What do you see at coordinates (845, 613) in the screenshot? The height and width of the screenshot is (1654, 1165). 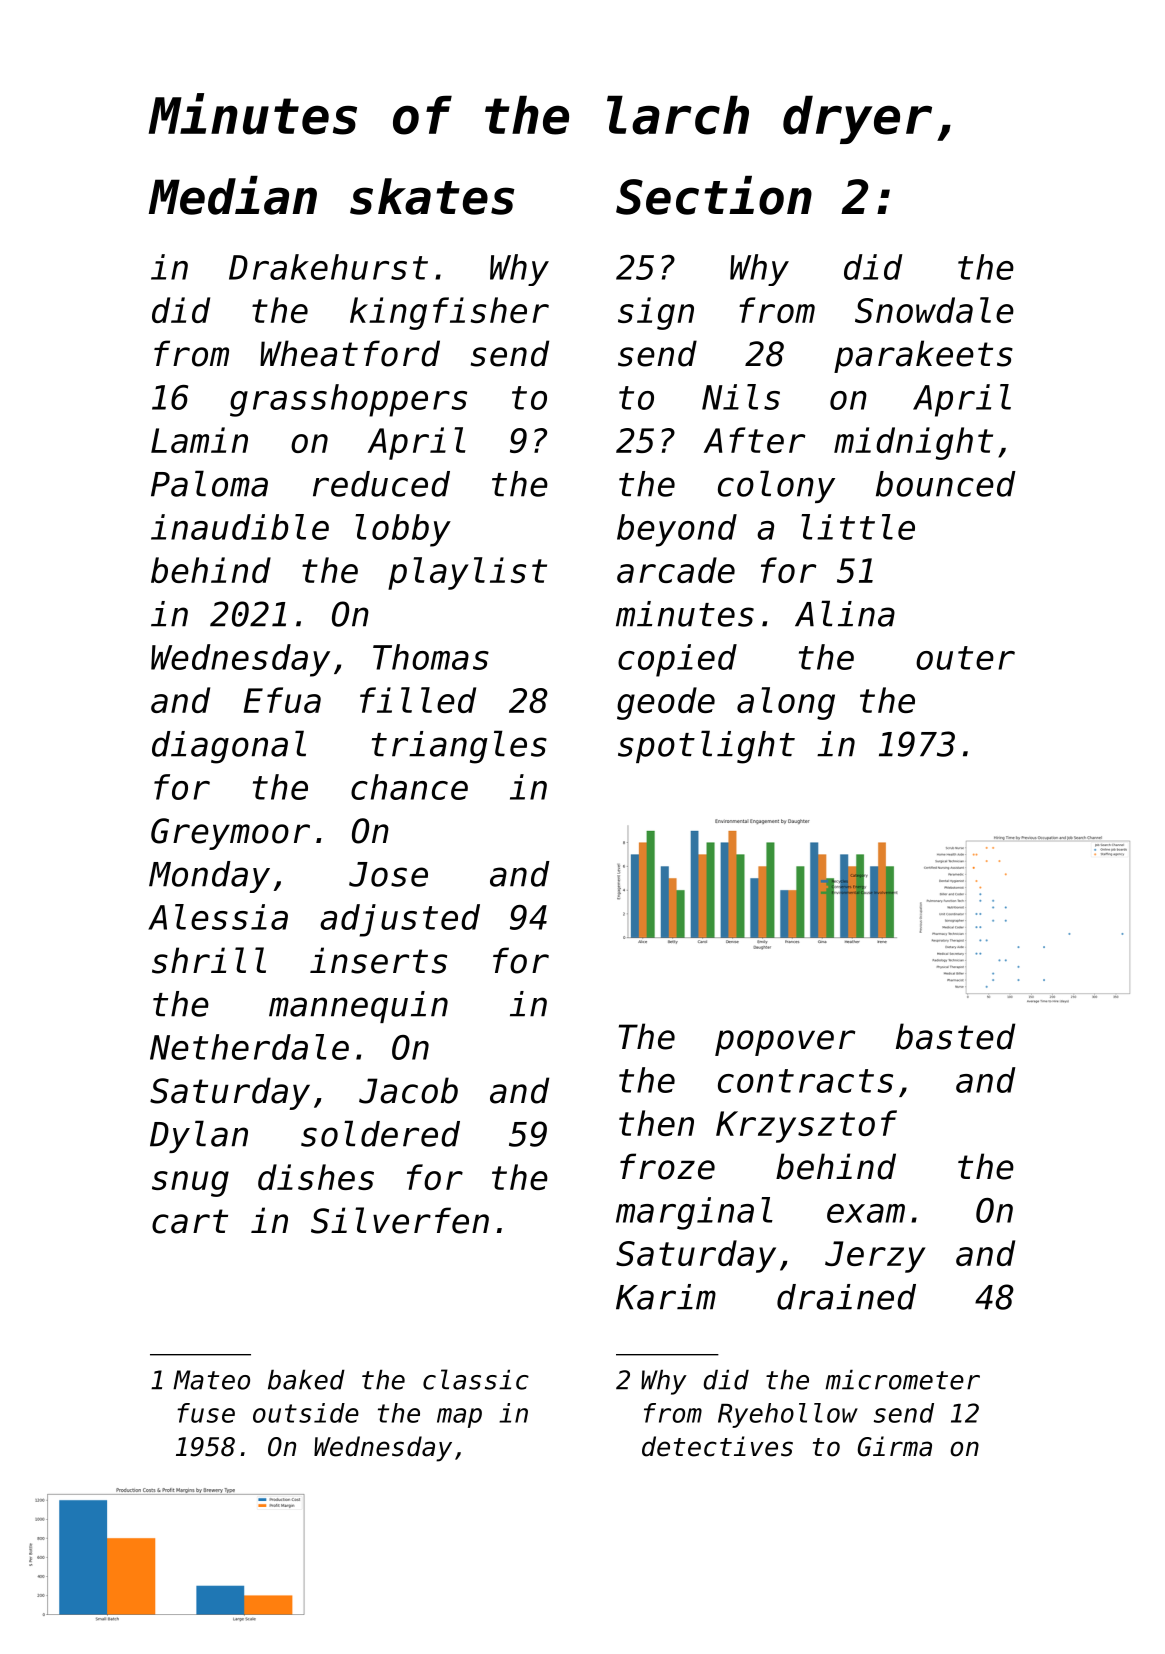 I see `Alina` at bounding box center [845, 613].
